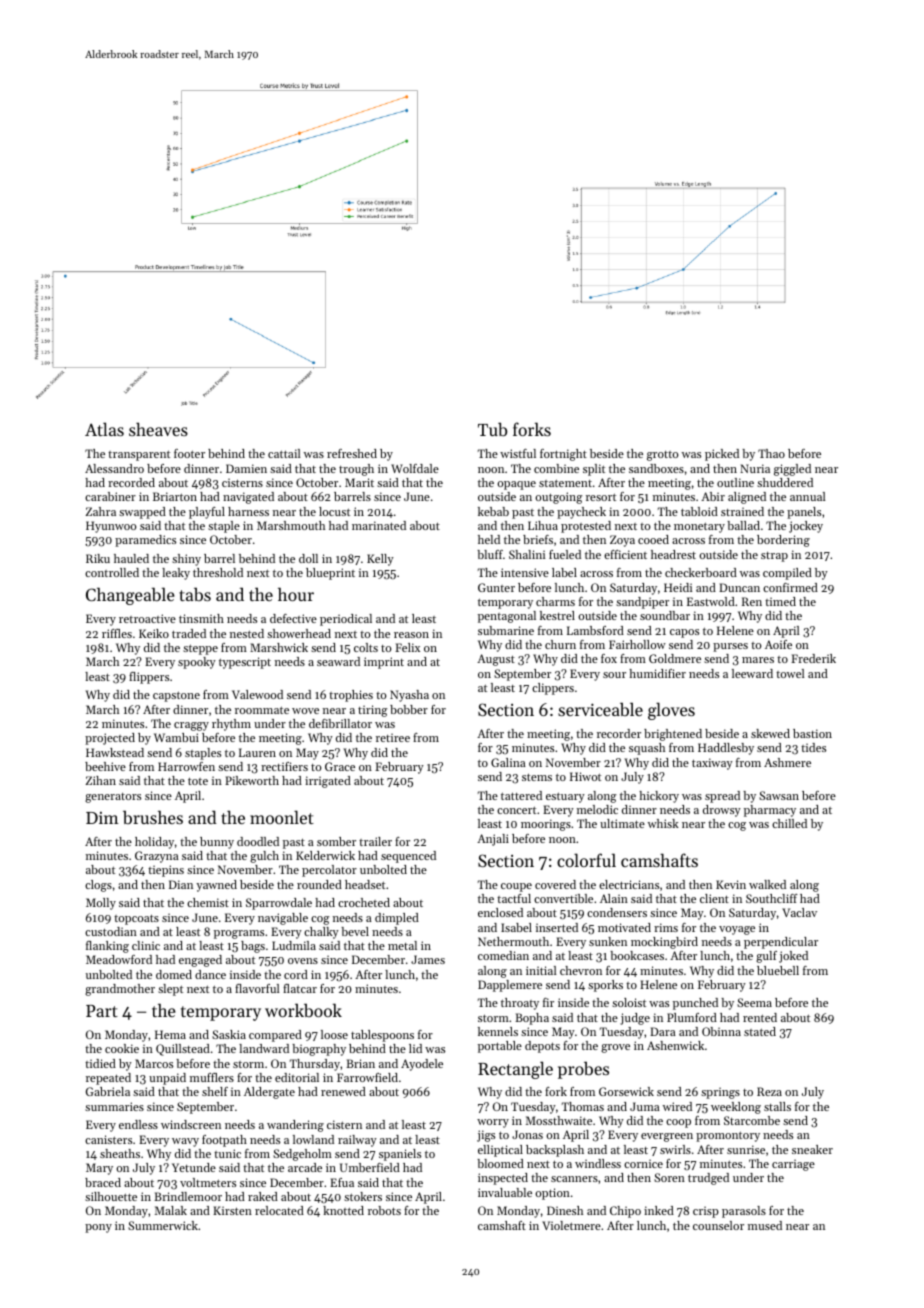 The image size is (924, 1308). I want to click on flippers, so click(149, 678).
